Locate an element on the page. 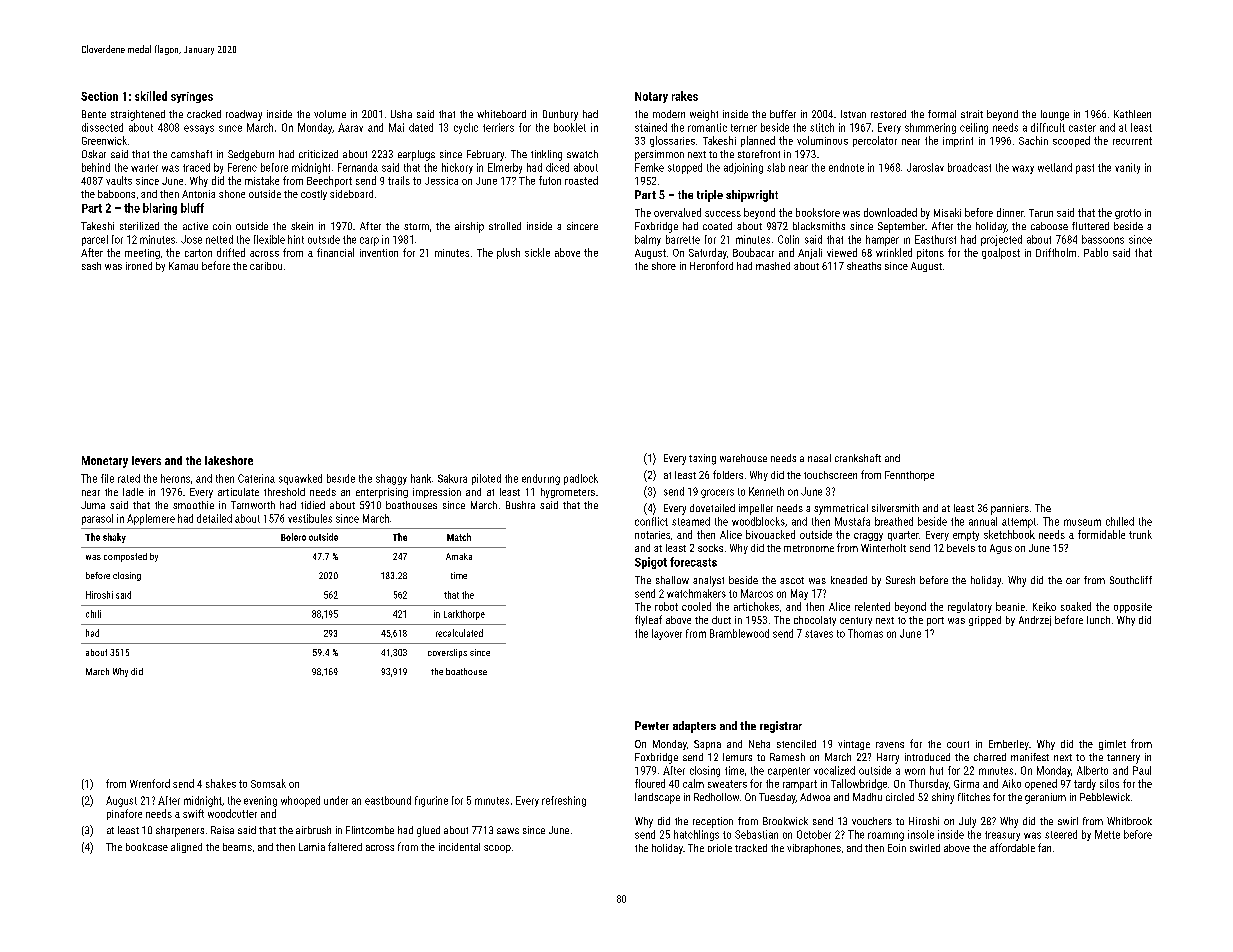 The image size is (1233, 952). goalpost is located at coordinates (1001, 253).
